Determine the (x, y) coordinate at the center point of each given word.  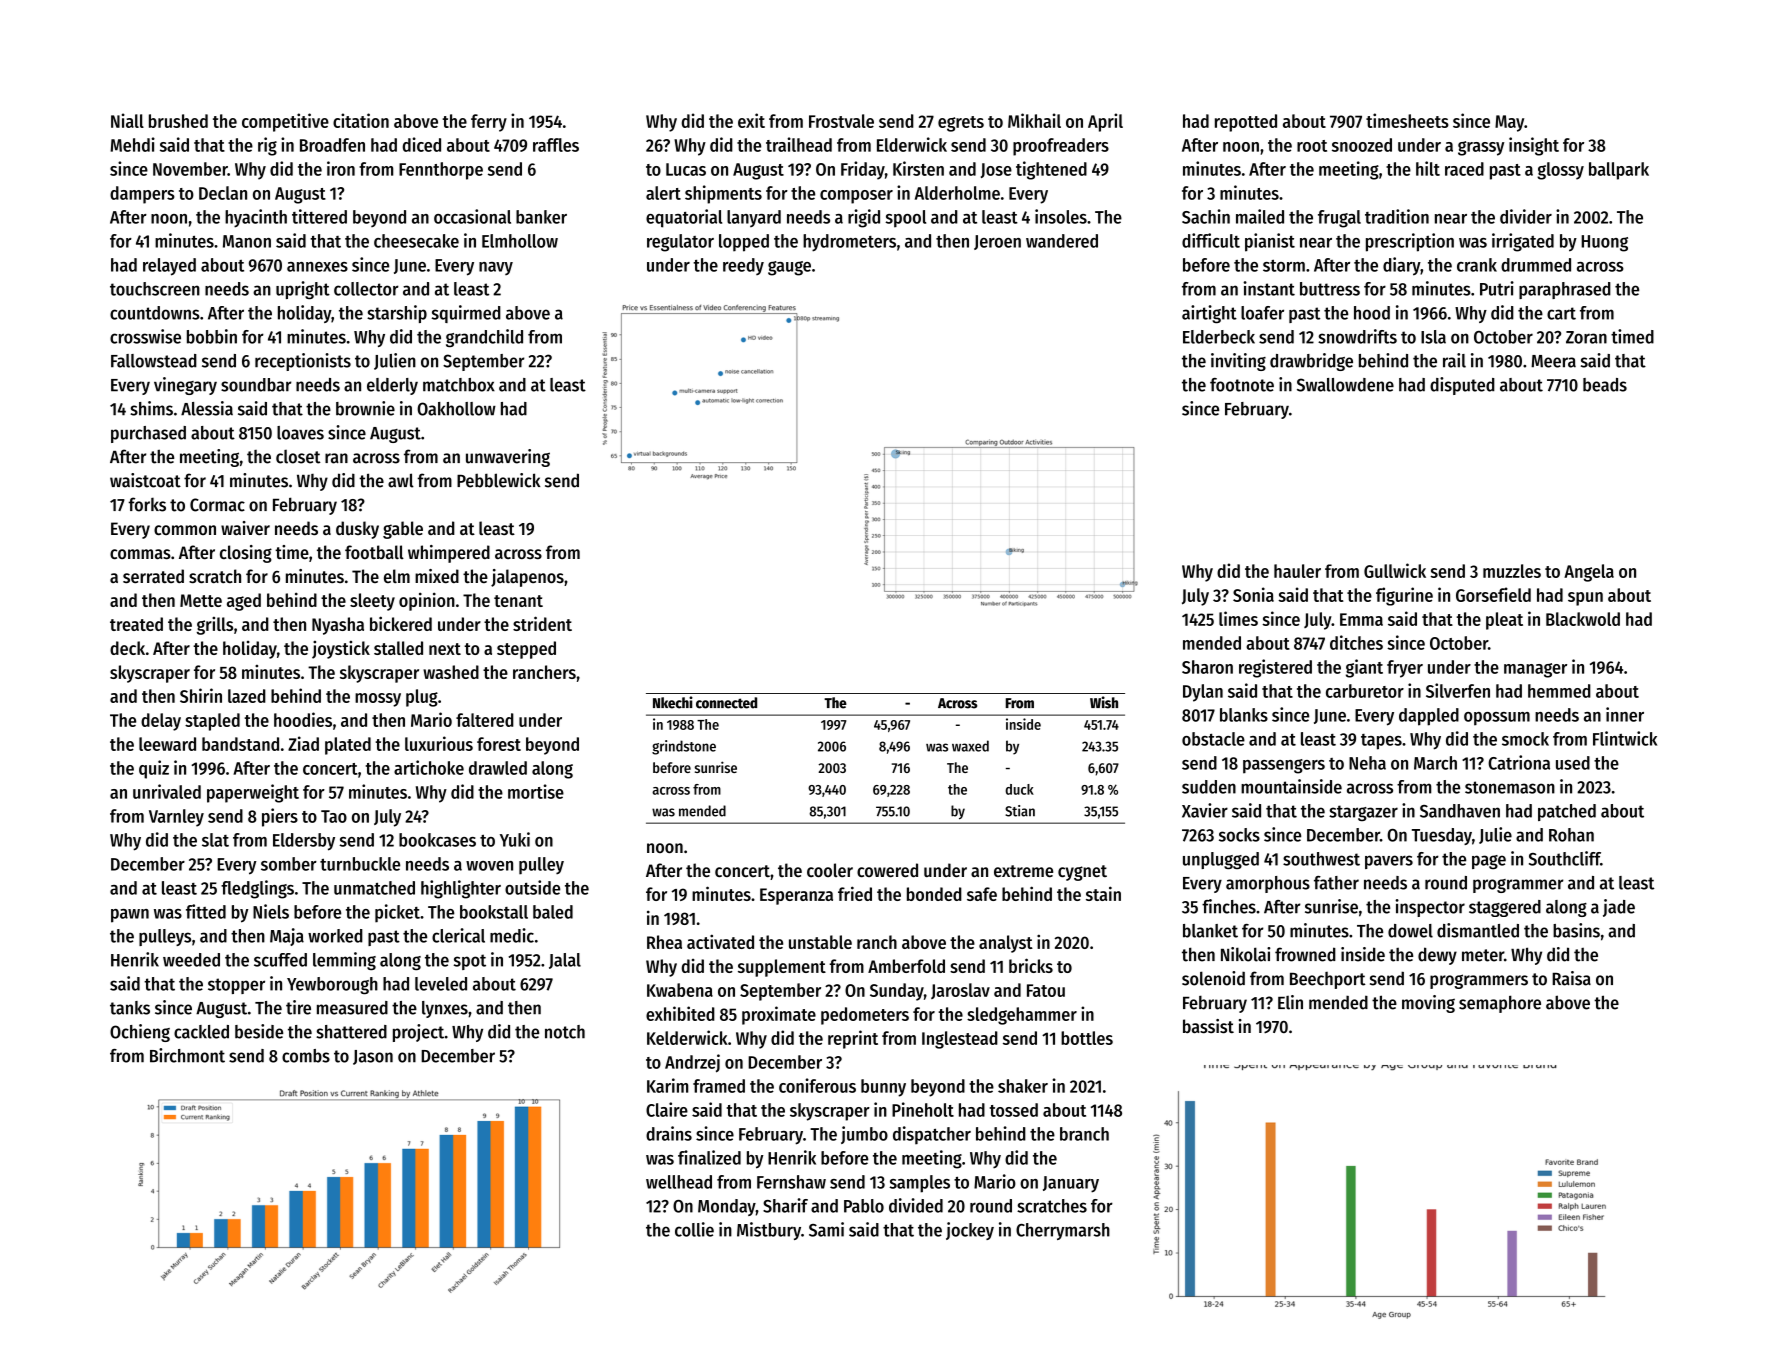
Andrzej (692, 1063)
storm (1284, 265)
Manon (247, 241)
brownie (365, 408)
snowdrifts (1357, 336)
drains (669, 1133)
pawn (130, 916)
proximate (779, 1015)
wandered (1062, 241)
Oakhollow (456, 409)
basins (1576, 930)
